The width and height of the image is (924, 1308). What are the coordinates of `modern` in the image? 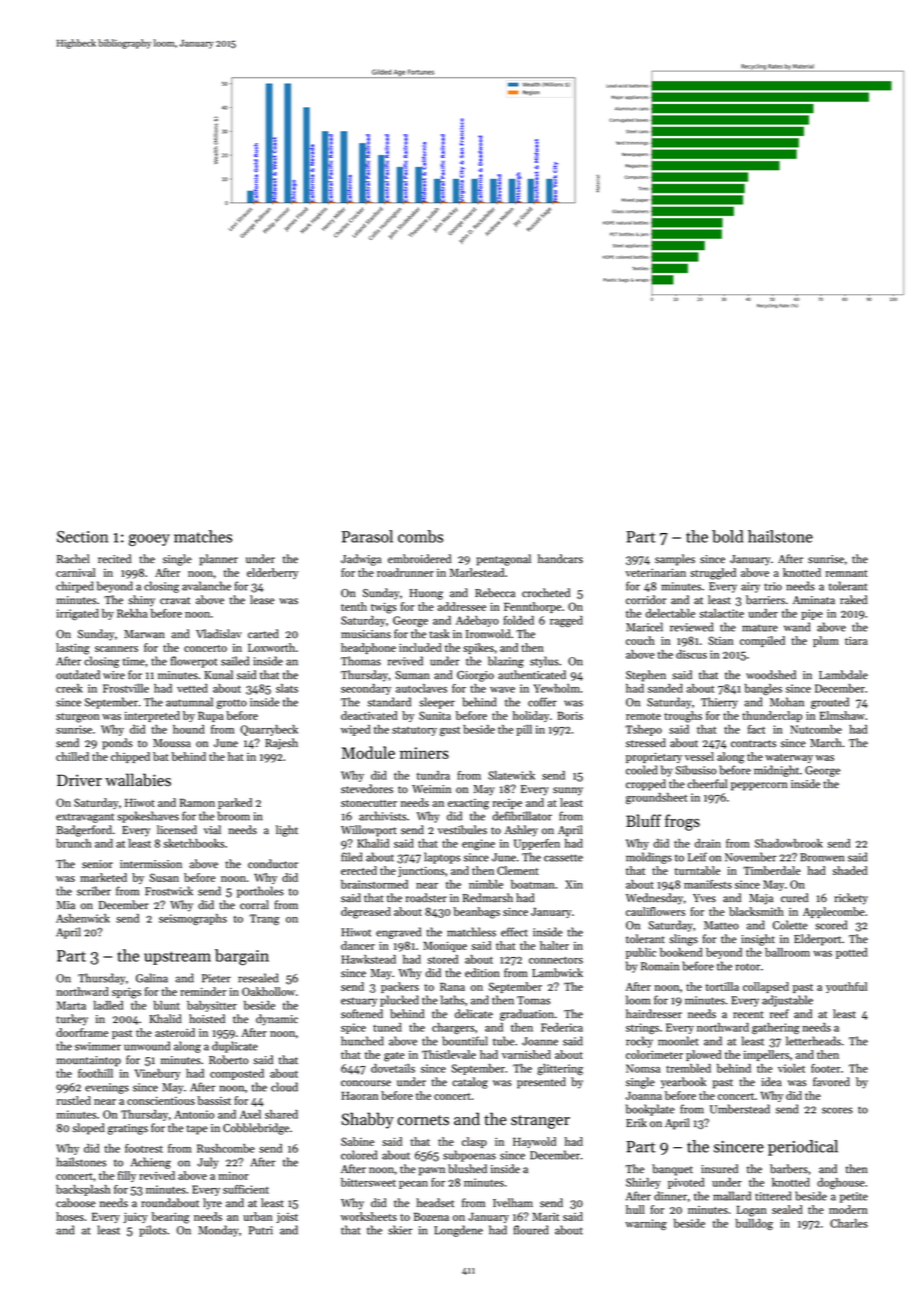 It's located at (848, 1209).
